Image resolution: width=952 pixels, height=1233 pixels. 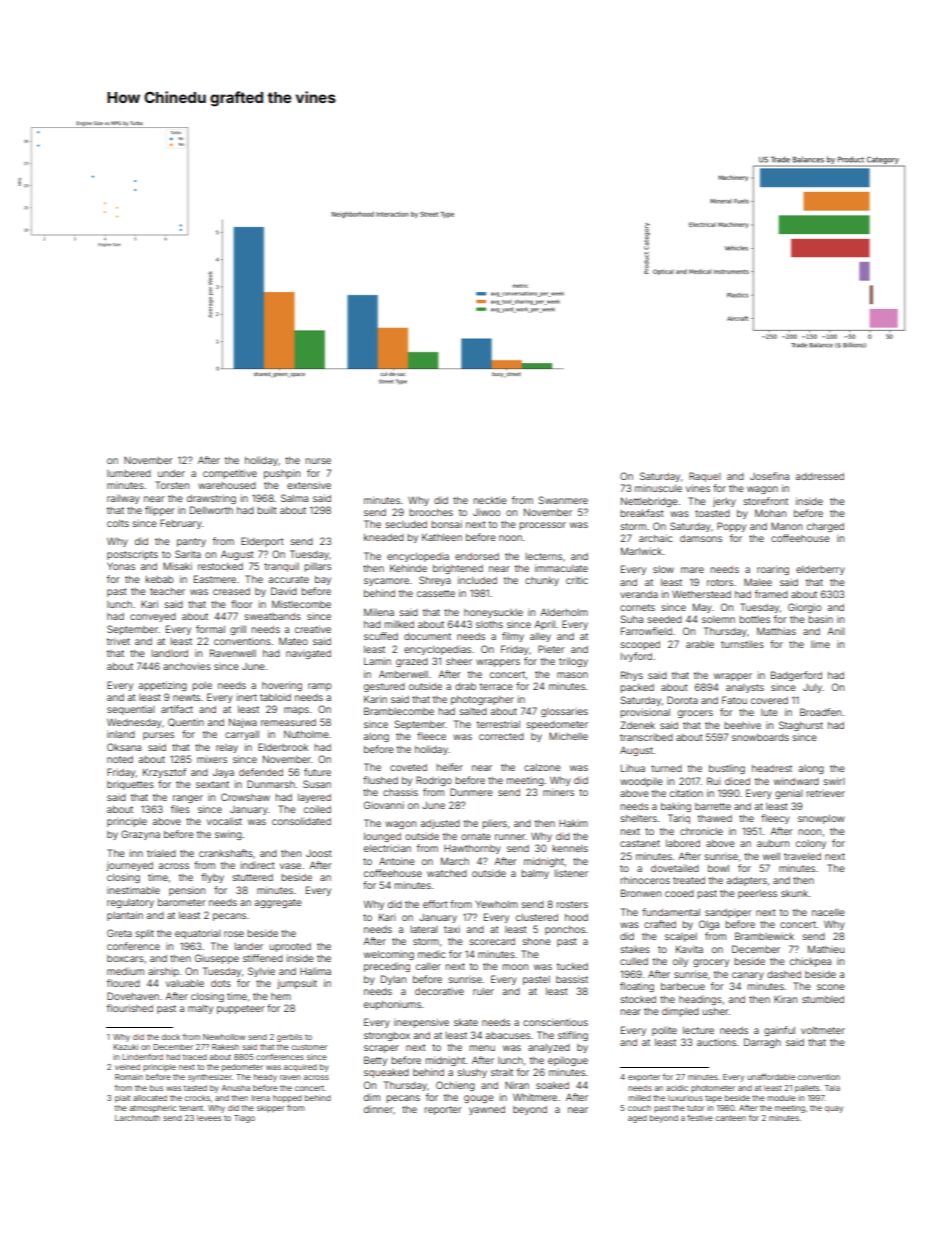 I want to click on voltmeter, so click(x=823, y=1030).
